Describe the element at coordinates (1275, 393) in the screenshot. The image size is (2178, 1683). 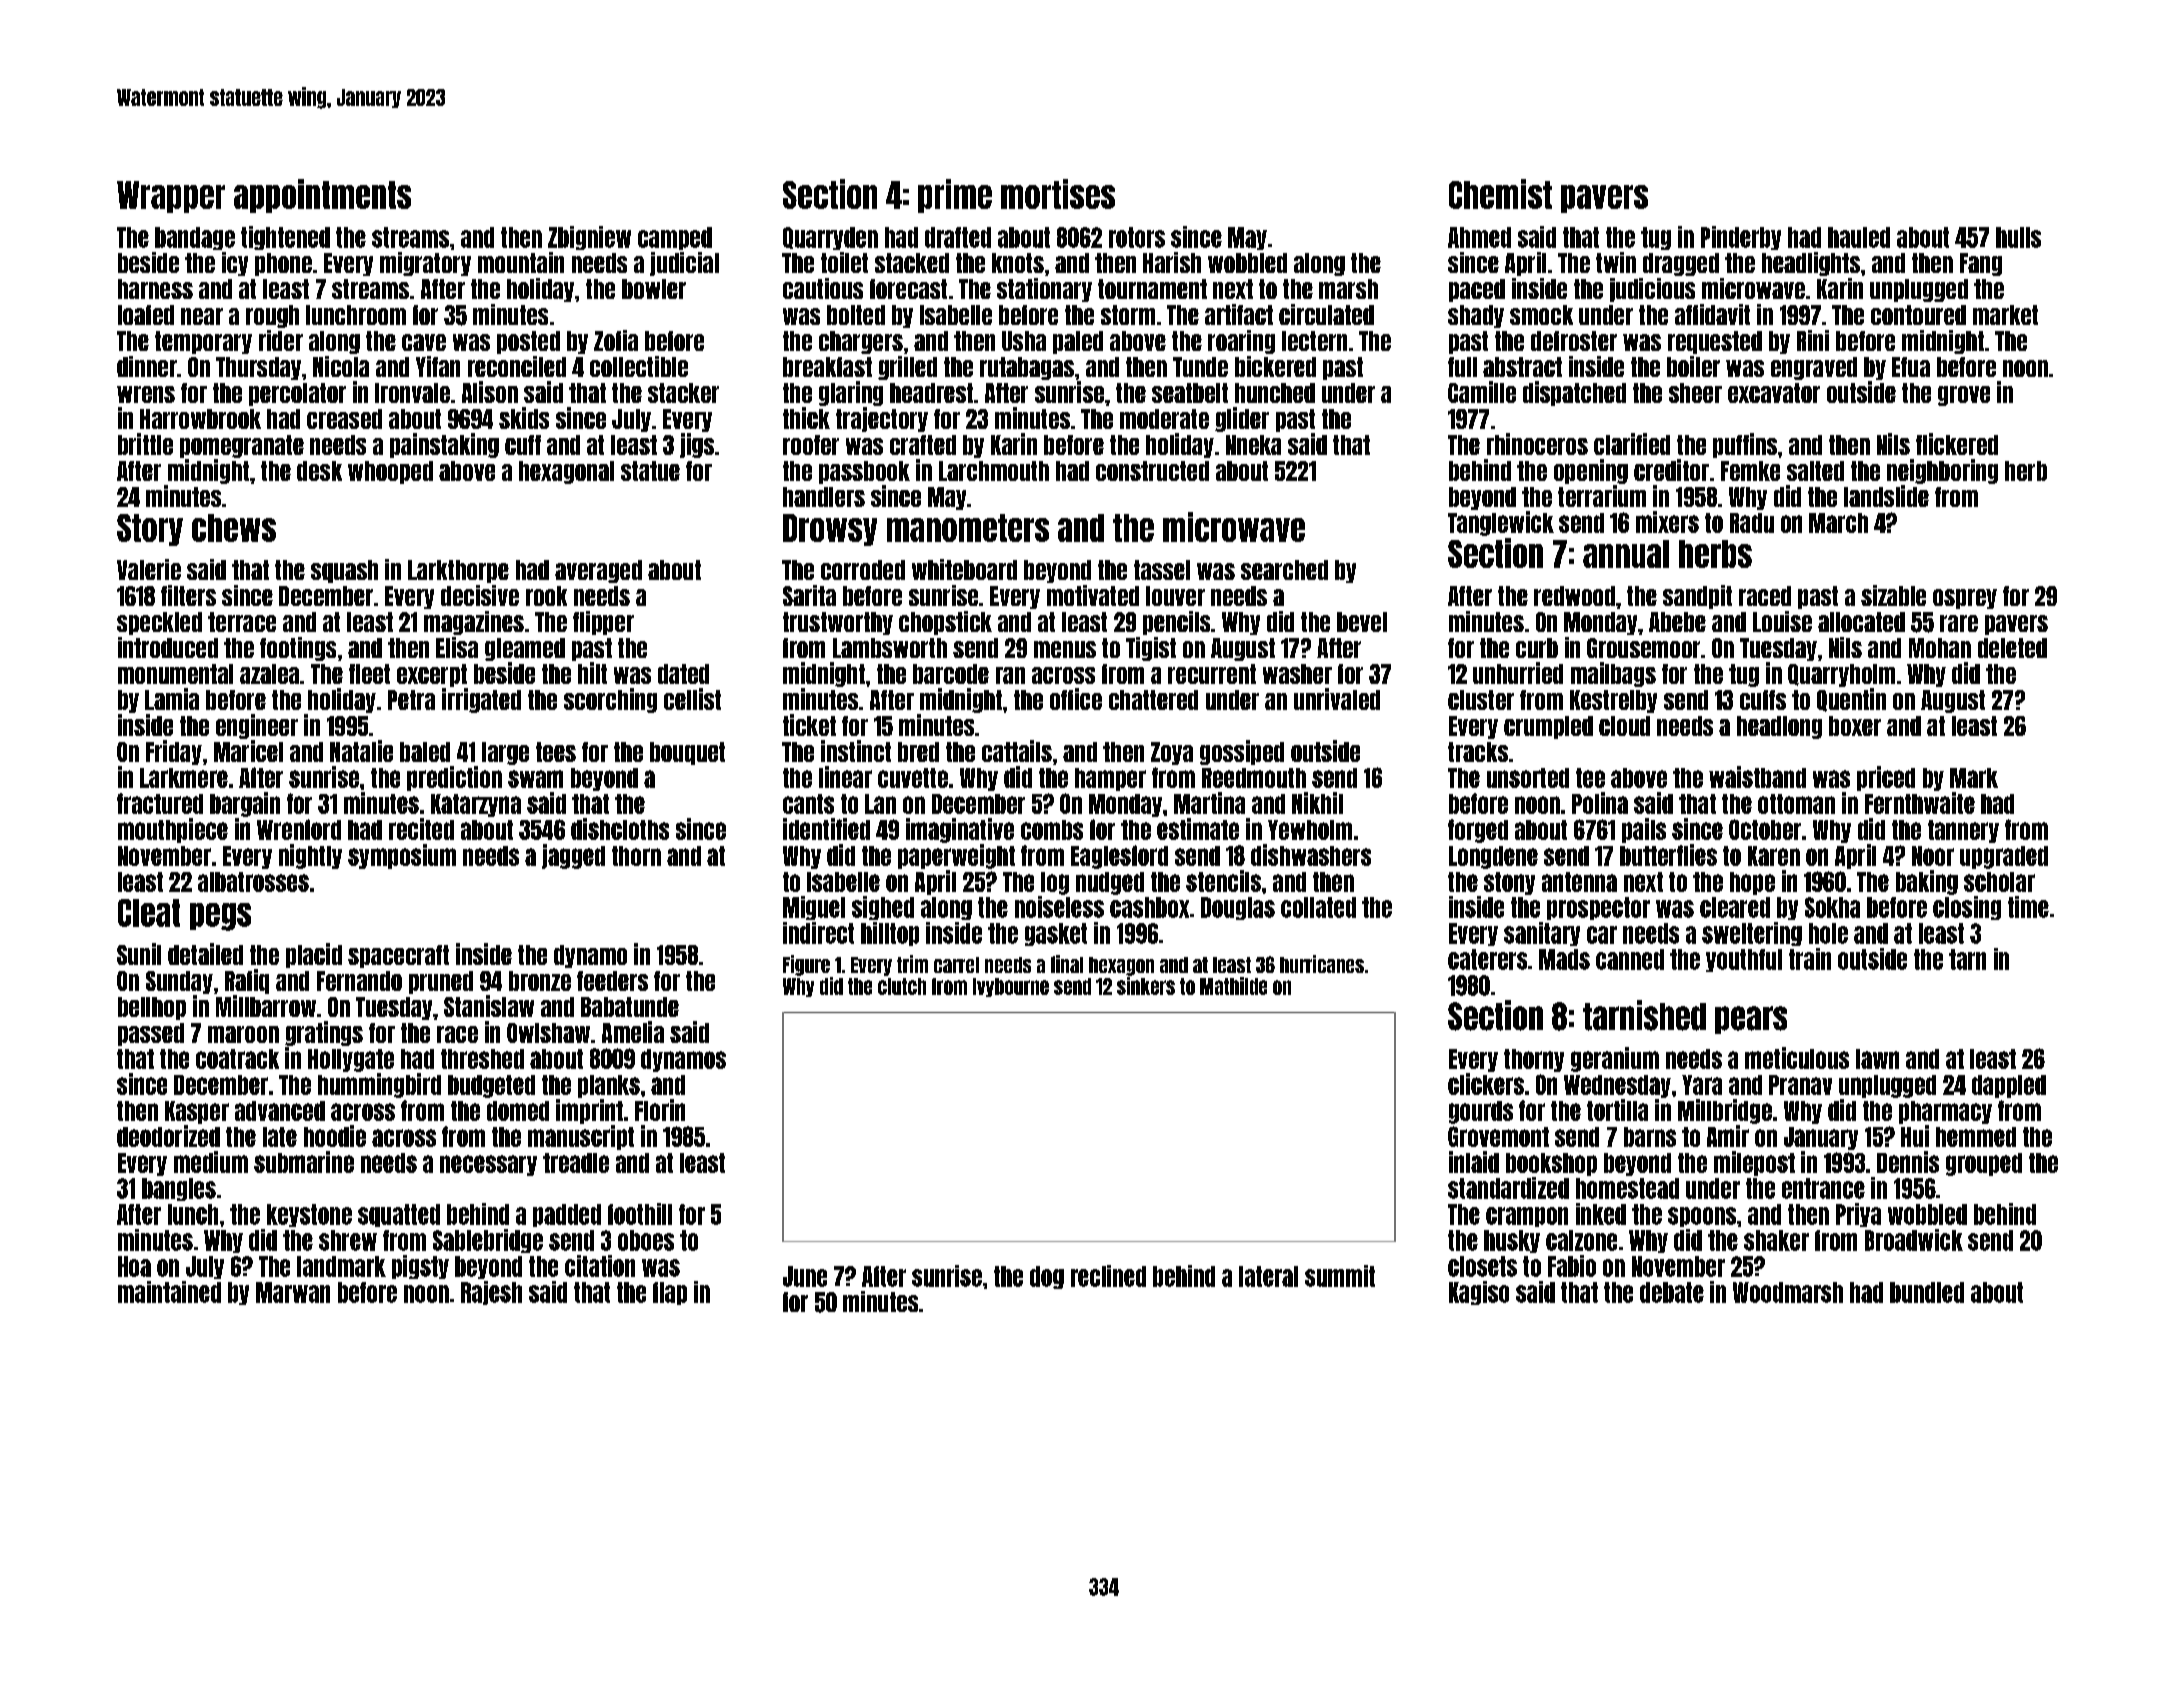
I see `hunched` at that location.
